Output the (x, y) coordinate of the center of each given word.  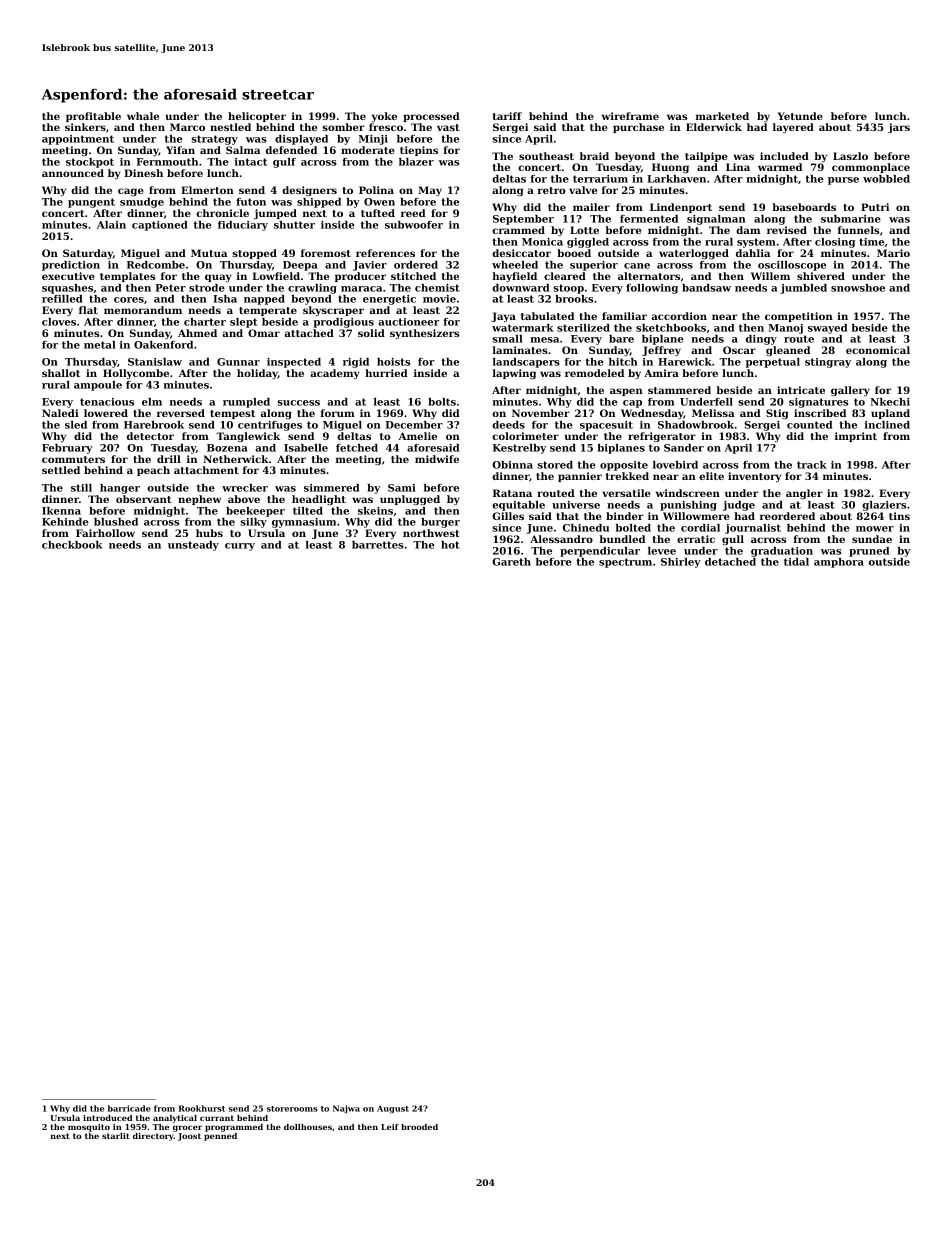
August (393, 1109)
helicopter (257, 117)
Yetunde (800, 116)
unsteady (193, 546)
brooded (419, 1127)
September (523, 220)
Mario (893, 253)
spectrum (625, 563)
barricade (129, 1108)
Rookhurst (202, 1108)
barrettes (378, 545)
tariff (507, 116)
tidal (796, 562)
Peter (171, 288)
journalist (753, 529)
